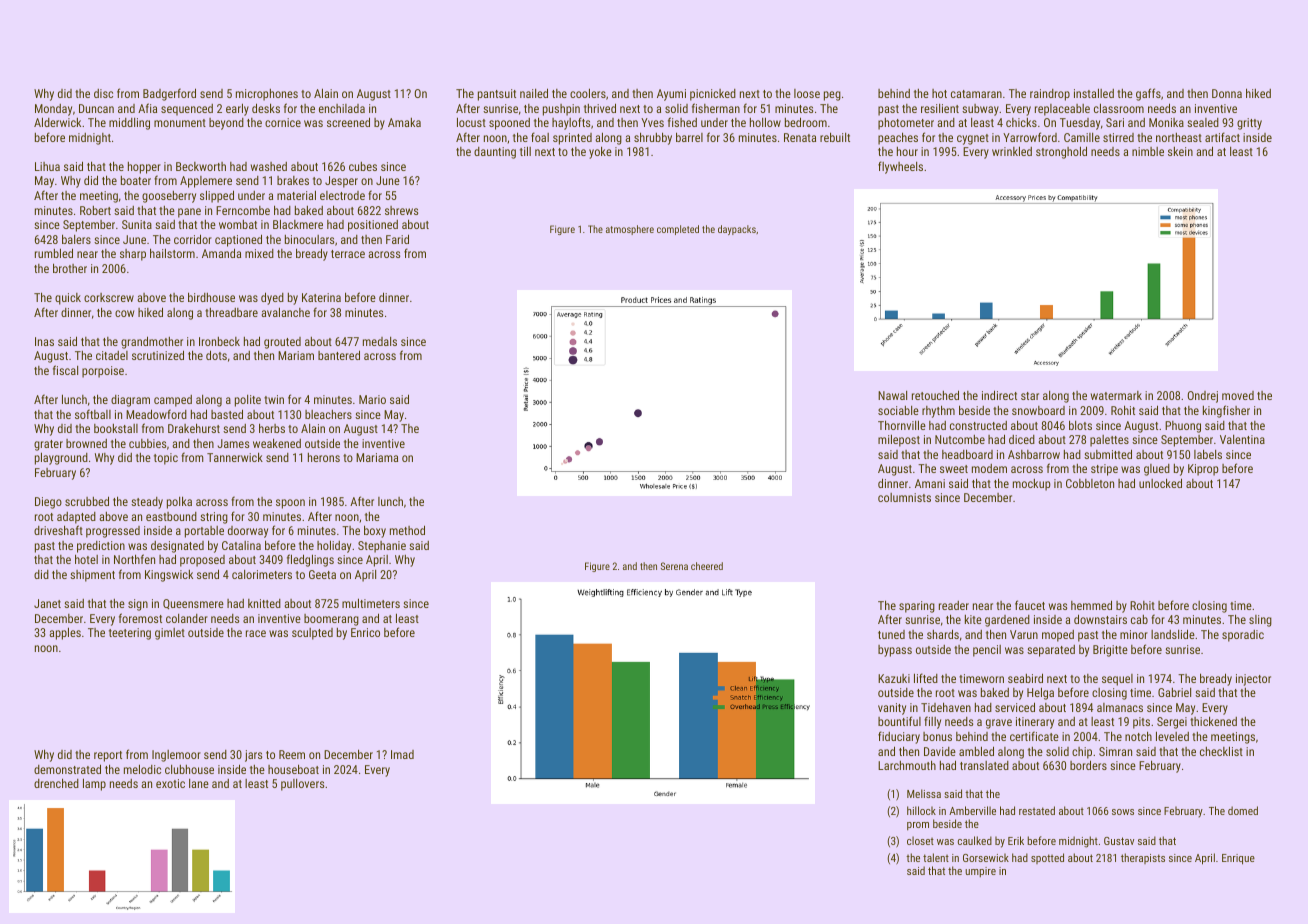 The height and width of the screenshot is (924, 1308). I want to click on nimble, so click(1148, 151).
